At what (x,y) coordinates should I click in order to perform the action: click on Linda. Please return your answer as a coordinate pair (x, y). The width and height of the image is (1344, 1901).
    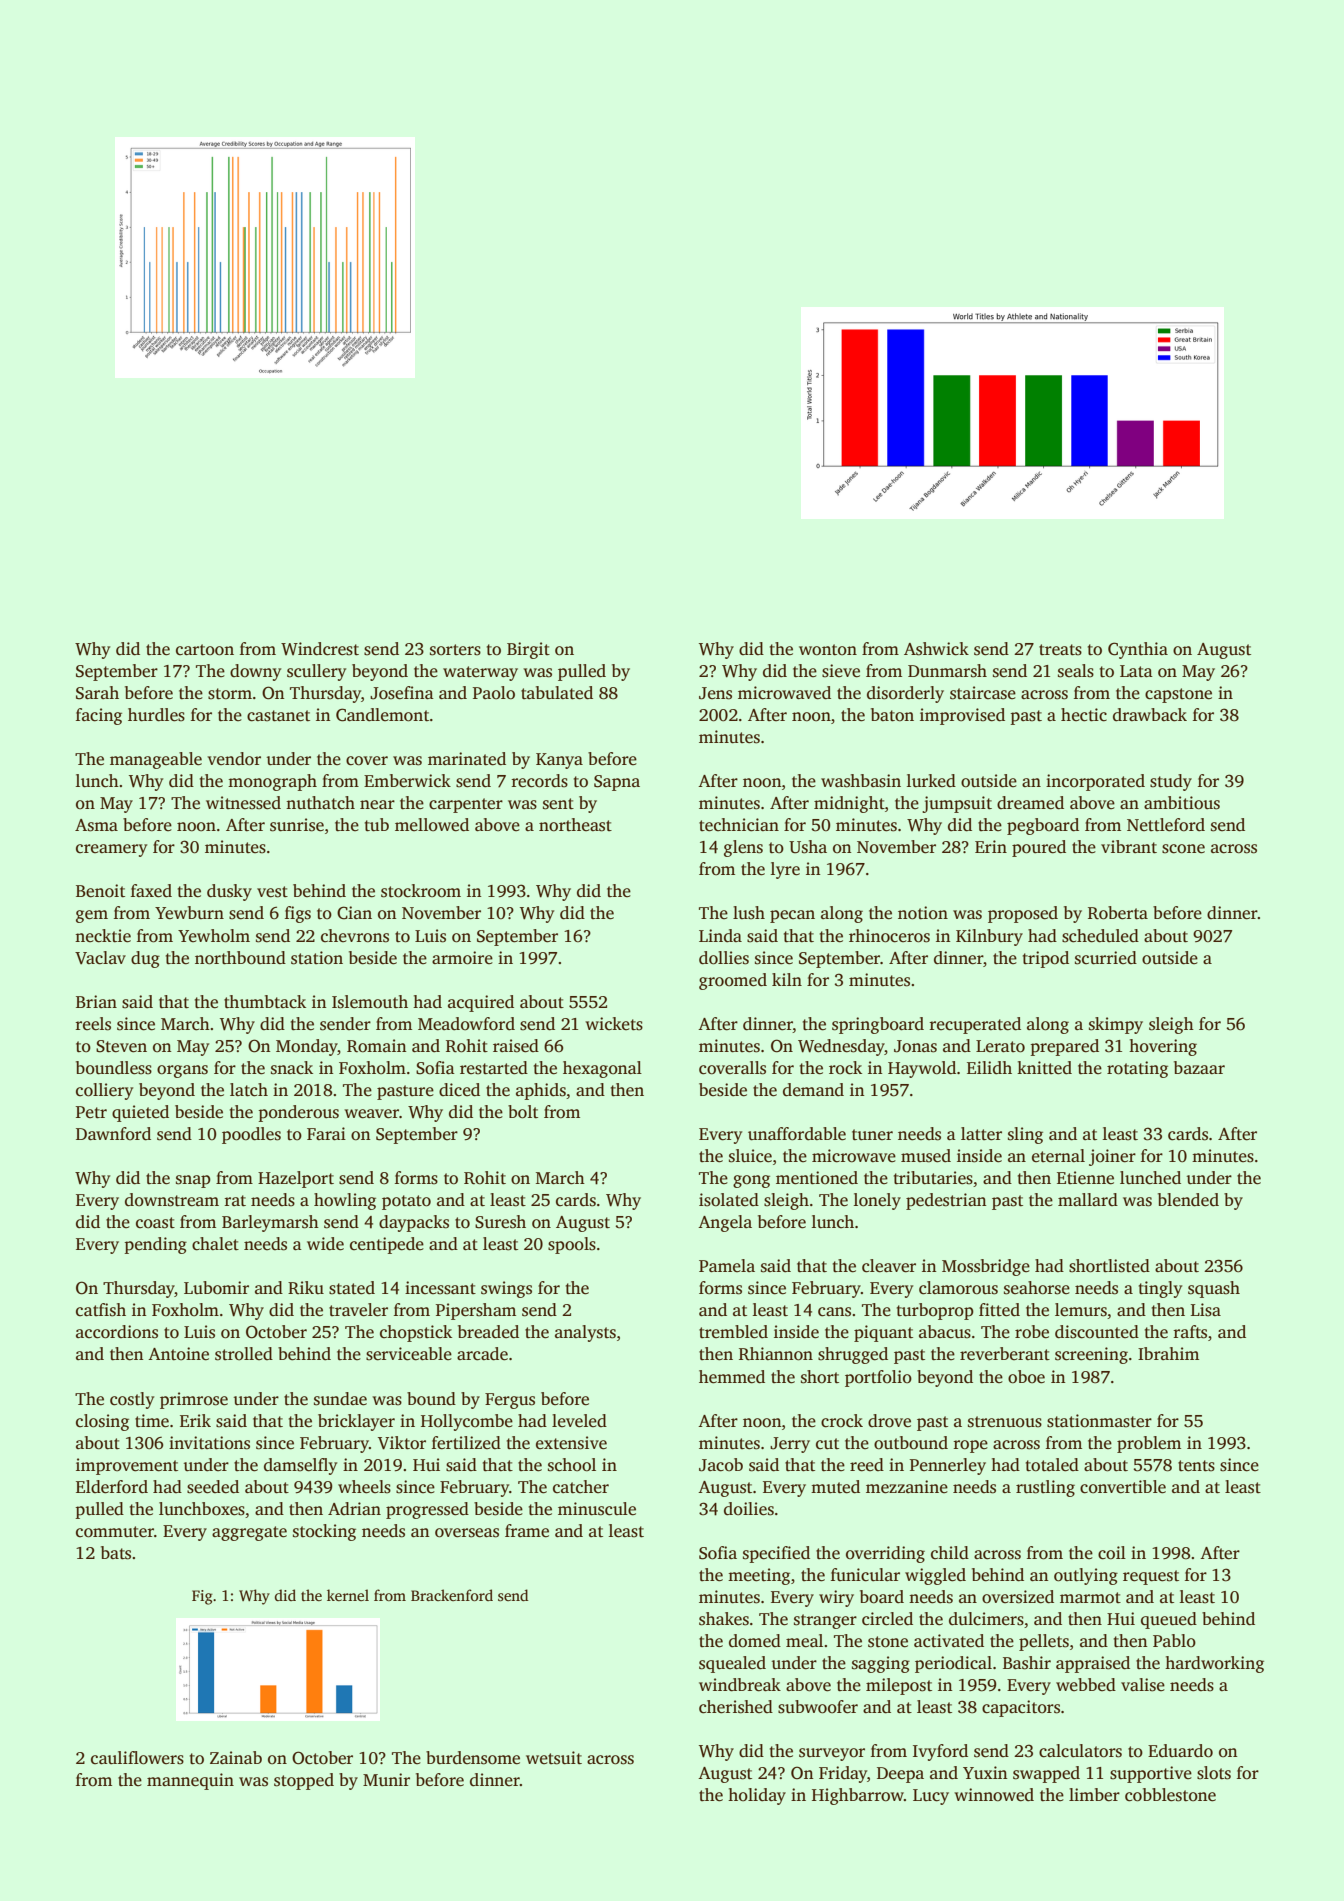
    Looking at the image, I should click on (720, 935).
